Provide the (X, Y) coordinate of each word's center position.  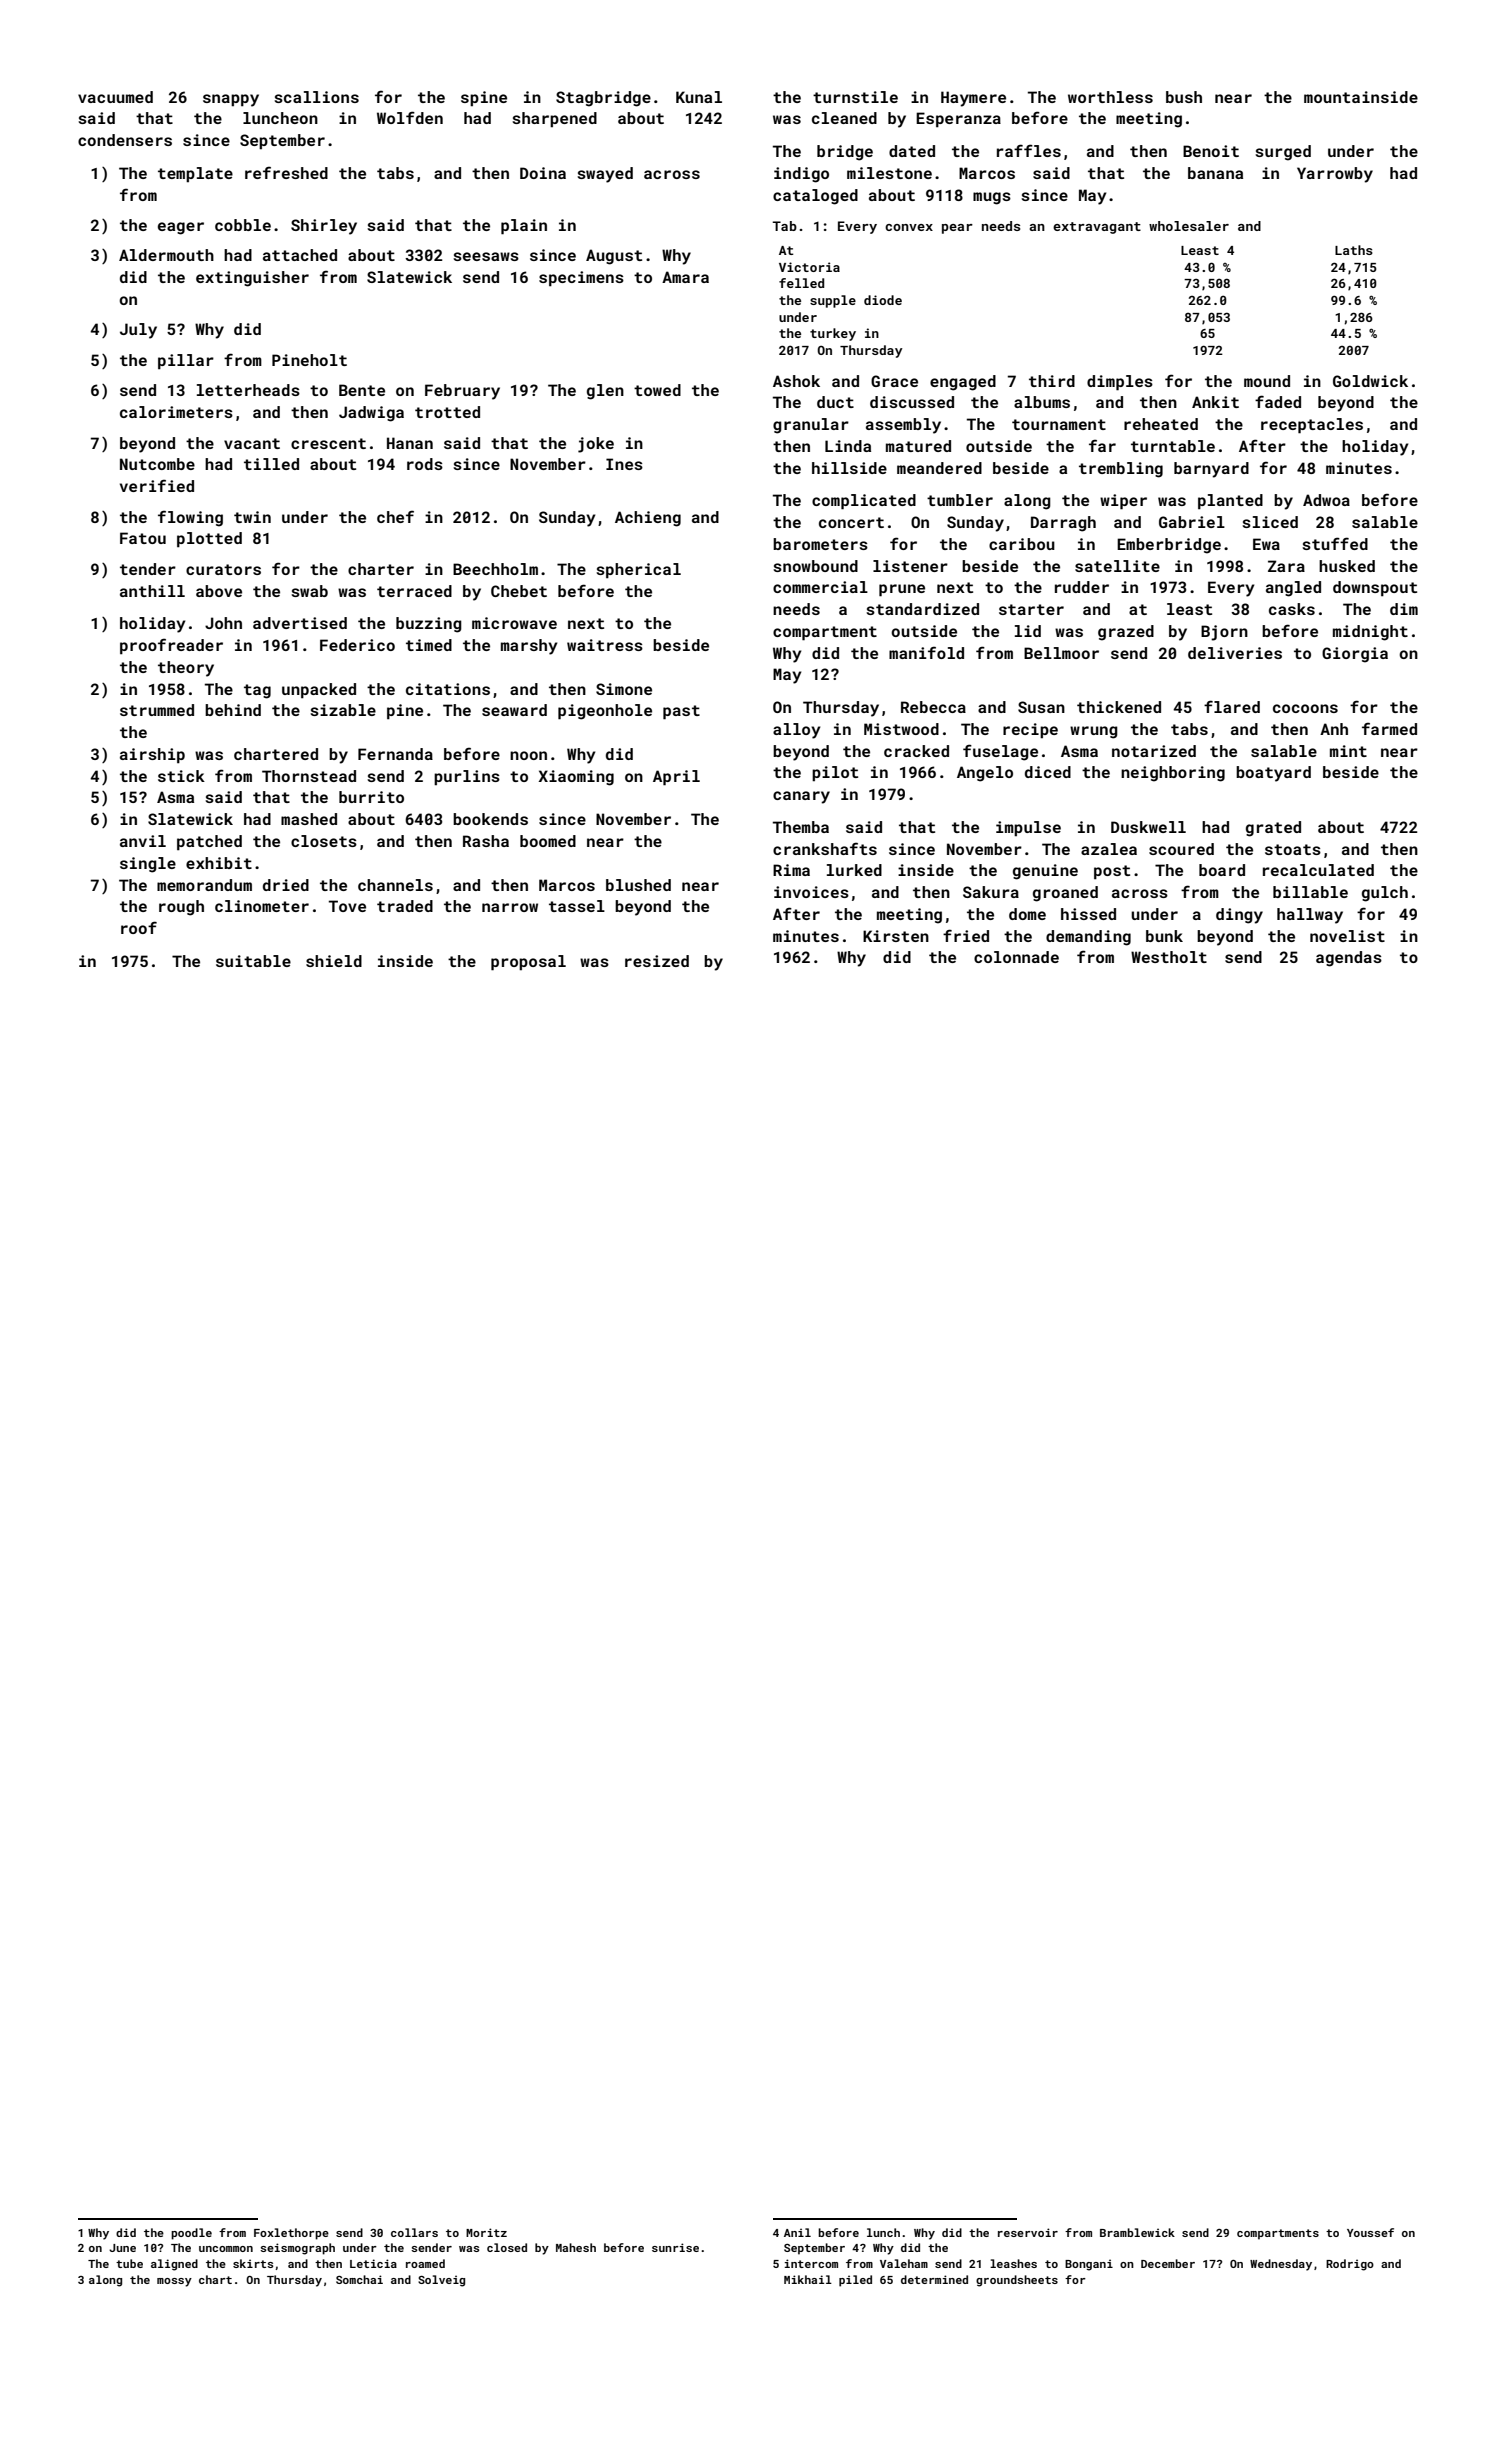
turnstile (855, 97)
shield (334, 961)
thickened (1119, 707)
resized (657, 961)
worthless (1110, 97)
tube (129, 2263)
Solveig (441, 2281)
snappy (231, 100)
